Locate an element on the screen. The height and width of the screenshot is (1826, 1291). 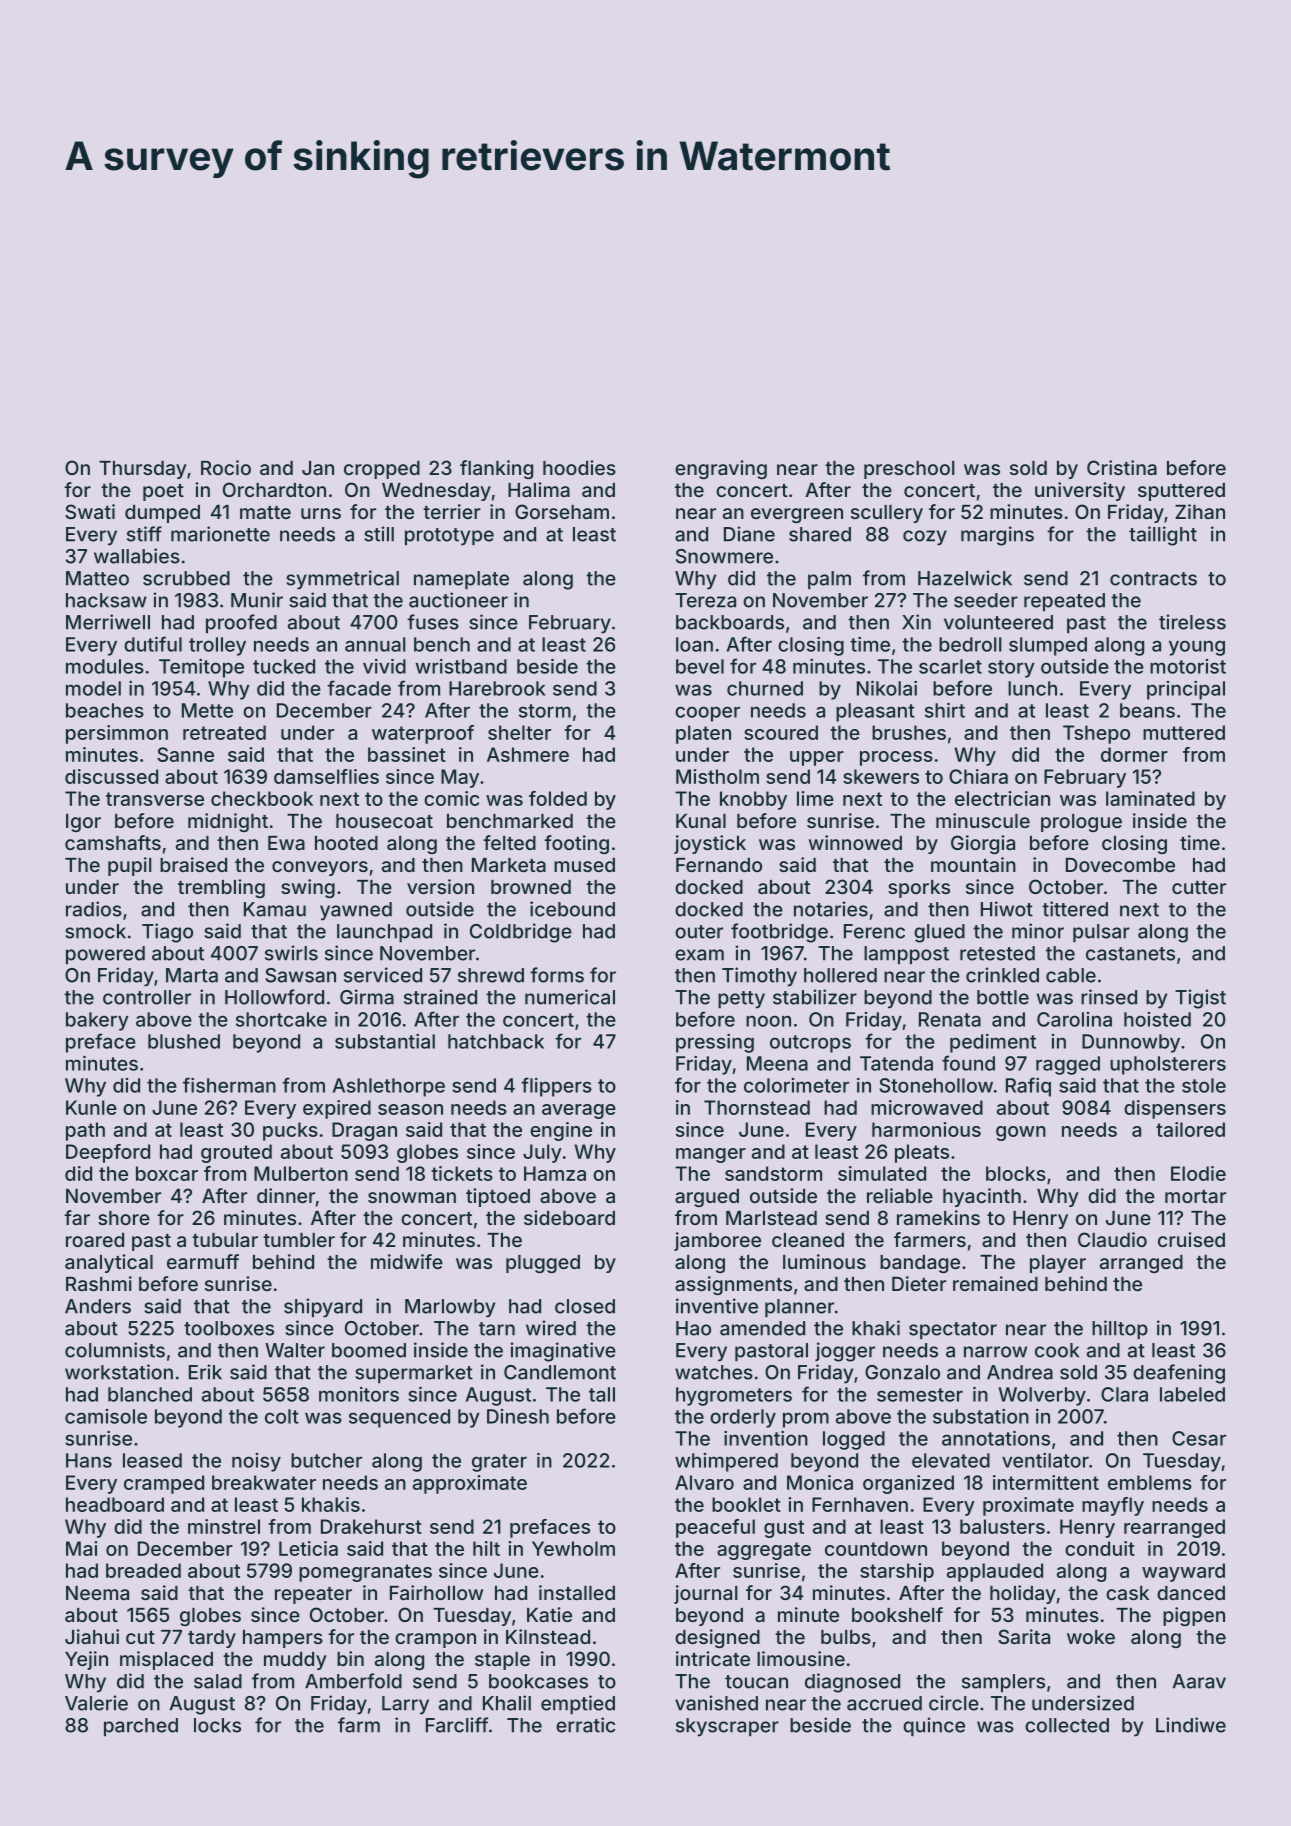
Yewholm is located at coordinates (573, 1548).
